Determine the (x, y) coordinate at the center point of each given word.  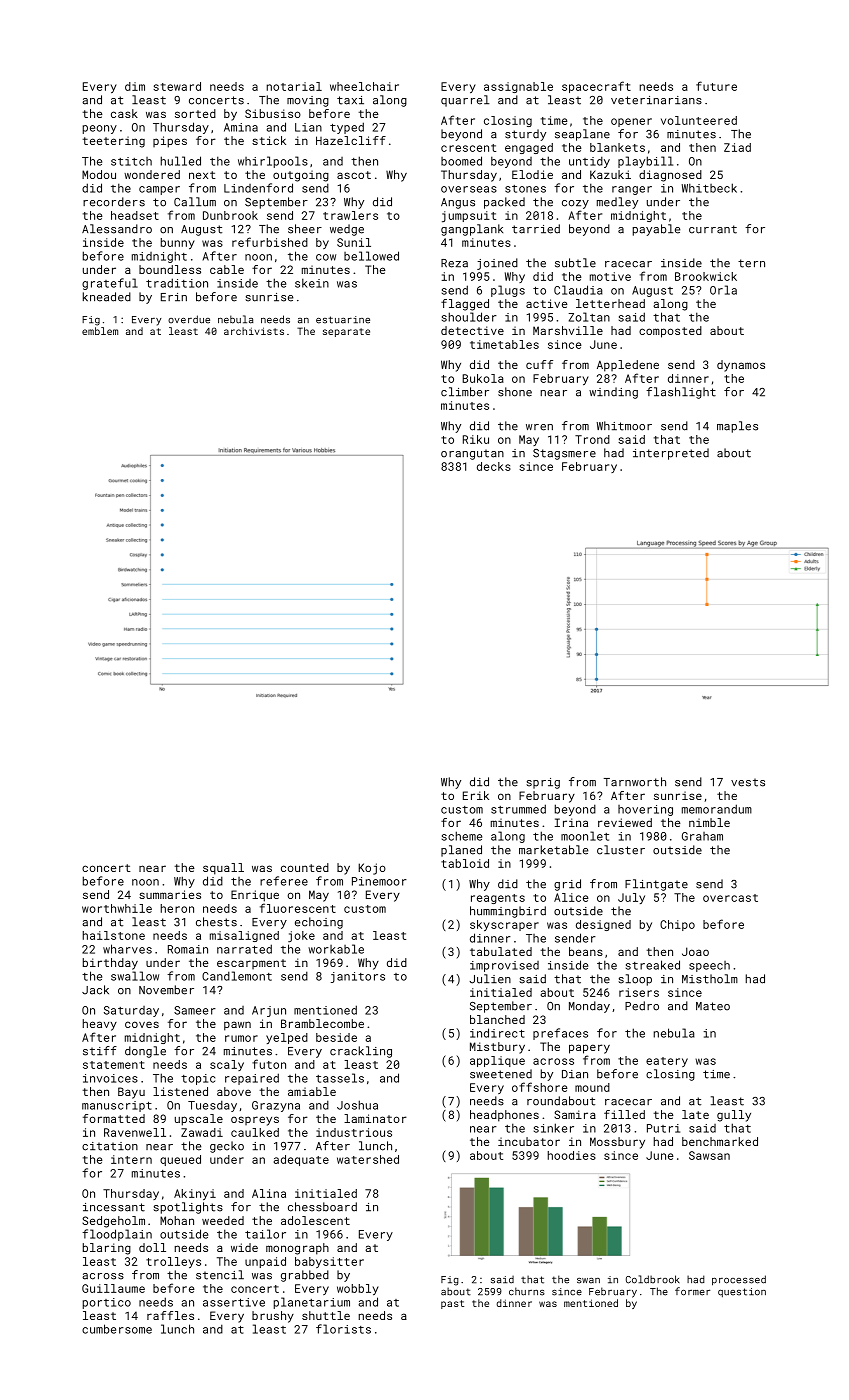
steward (177, 86)
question (742, 1293)
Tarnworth (635, 782)
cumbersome (117, 1329)
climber (465, 392)
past (452, 1304)
